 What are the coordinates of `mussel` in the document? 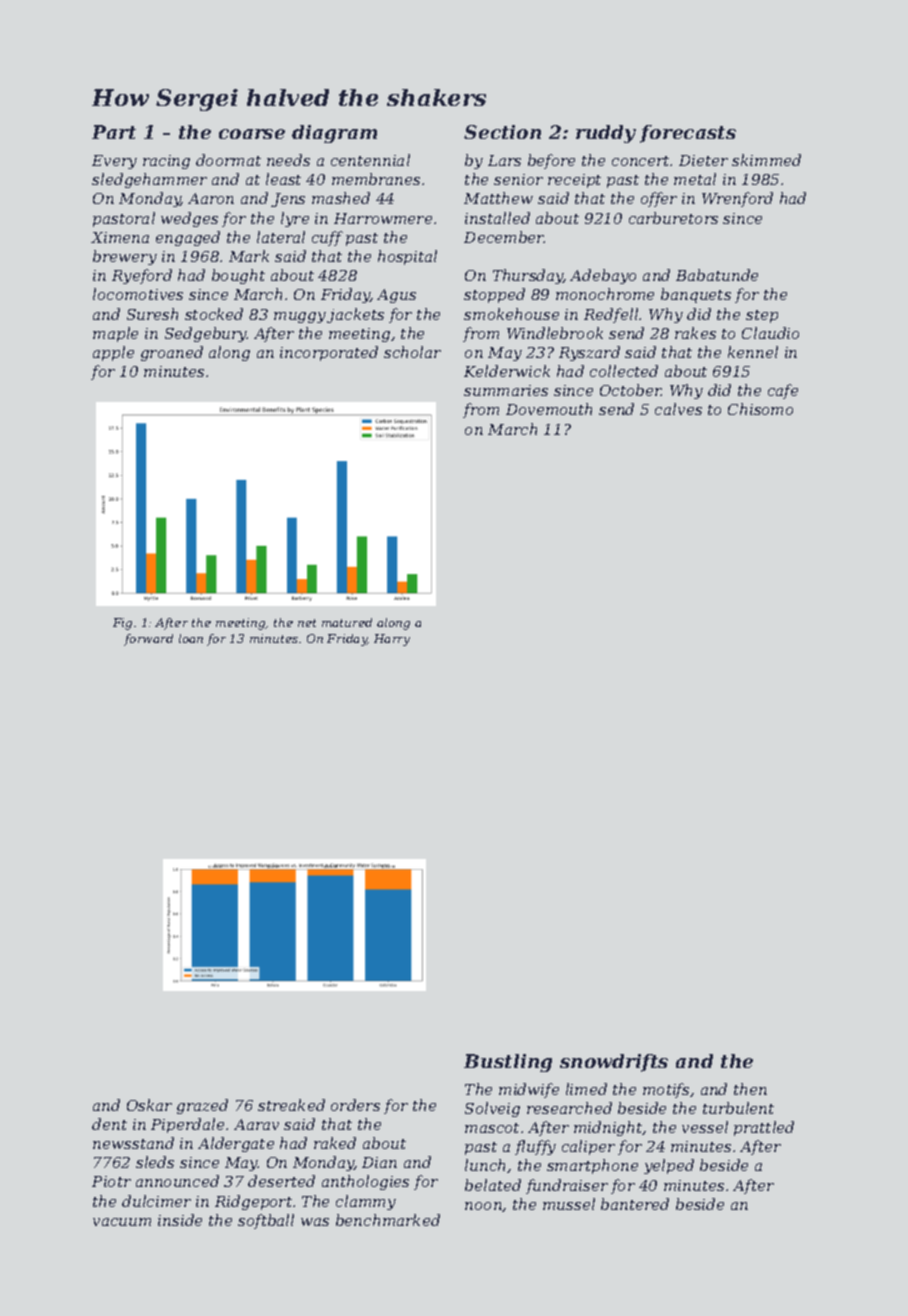 It's located at (569, 1204).
